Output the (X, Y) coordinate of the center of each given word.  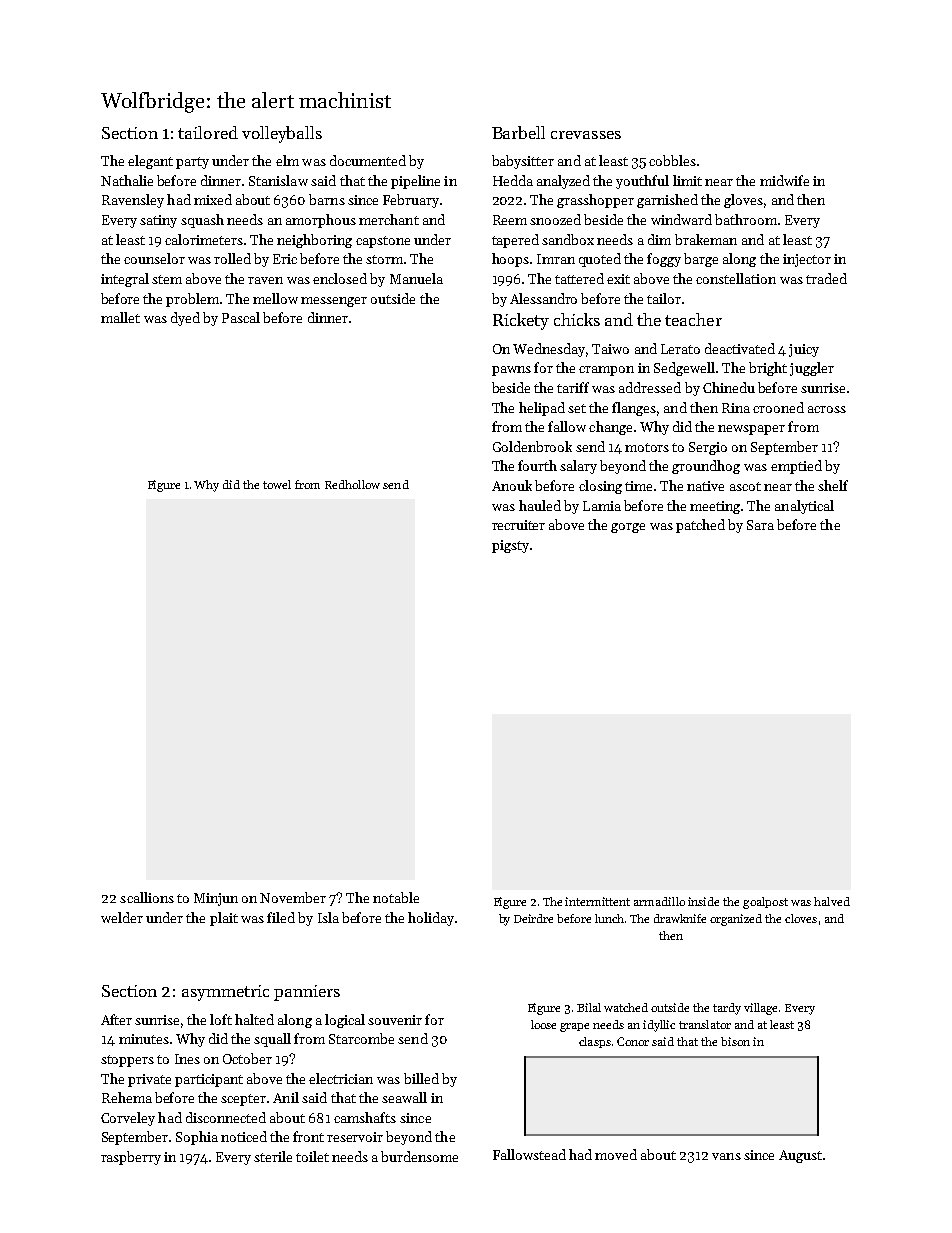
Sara (760, 525)
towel (277, 484)
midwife (784, 180)
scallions (147, 897)
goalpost (765, 903)
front (308, 1136)
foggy (664, 260)
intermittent (597, 901)
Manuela (416, 278)
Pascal (241, 317)
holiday (431, 919)
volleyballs (282, 134)
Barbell (518, 132)
